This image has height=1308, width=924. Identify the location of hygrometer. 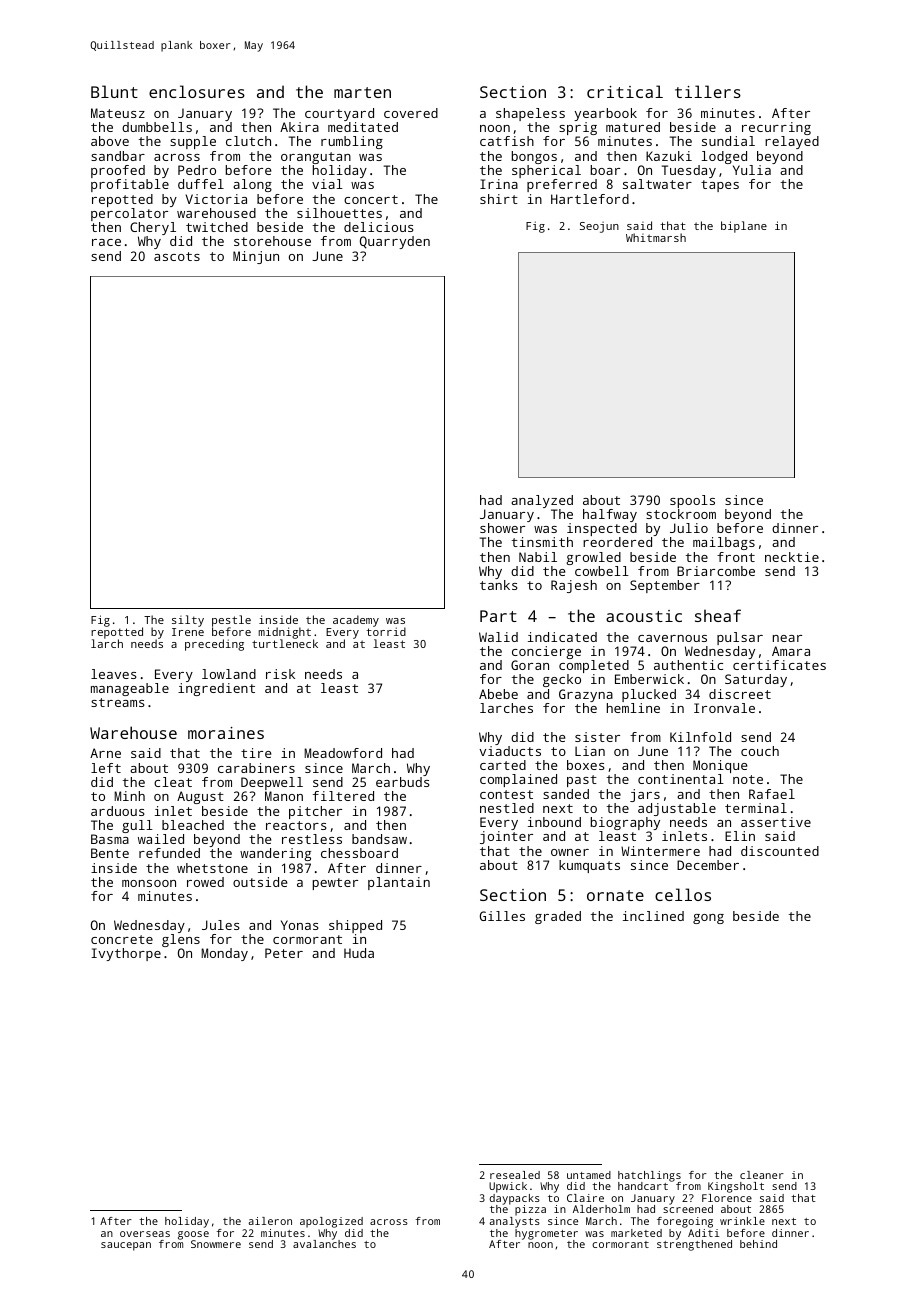
(546, 1234).
